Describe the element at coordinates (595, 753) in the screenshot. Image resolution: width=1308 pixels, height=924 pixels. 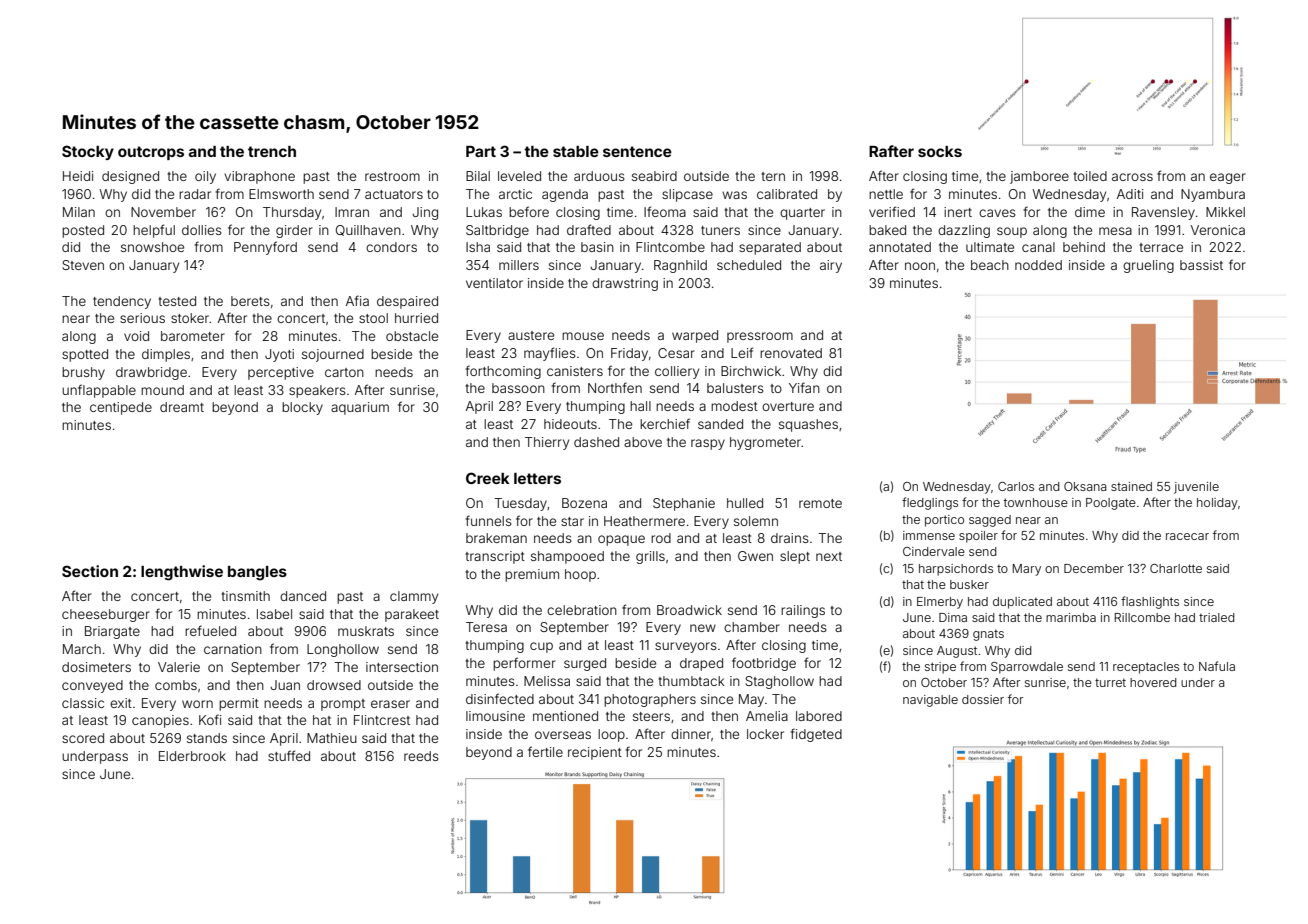
I see `recipient` at that location.
